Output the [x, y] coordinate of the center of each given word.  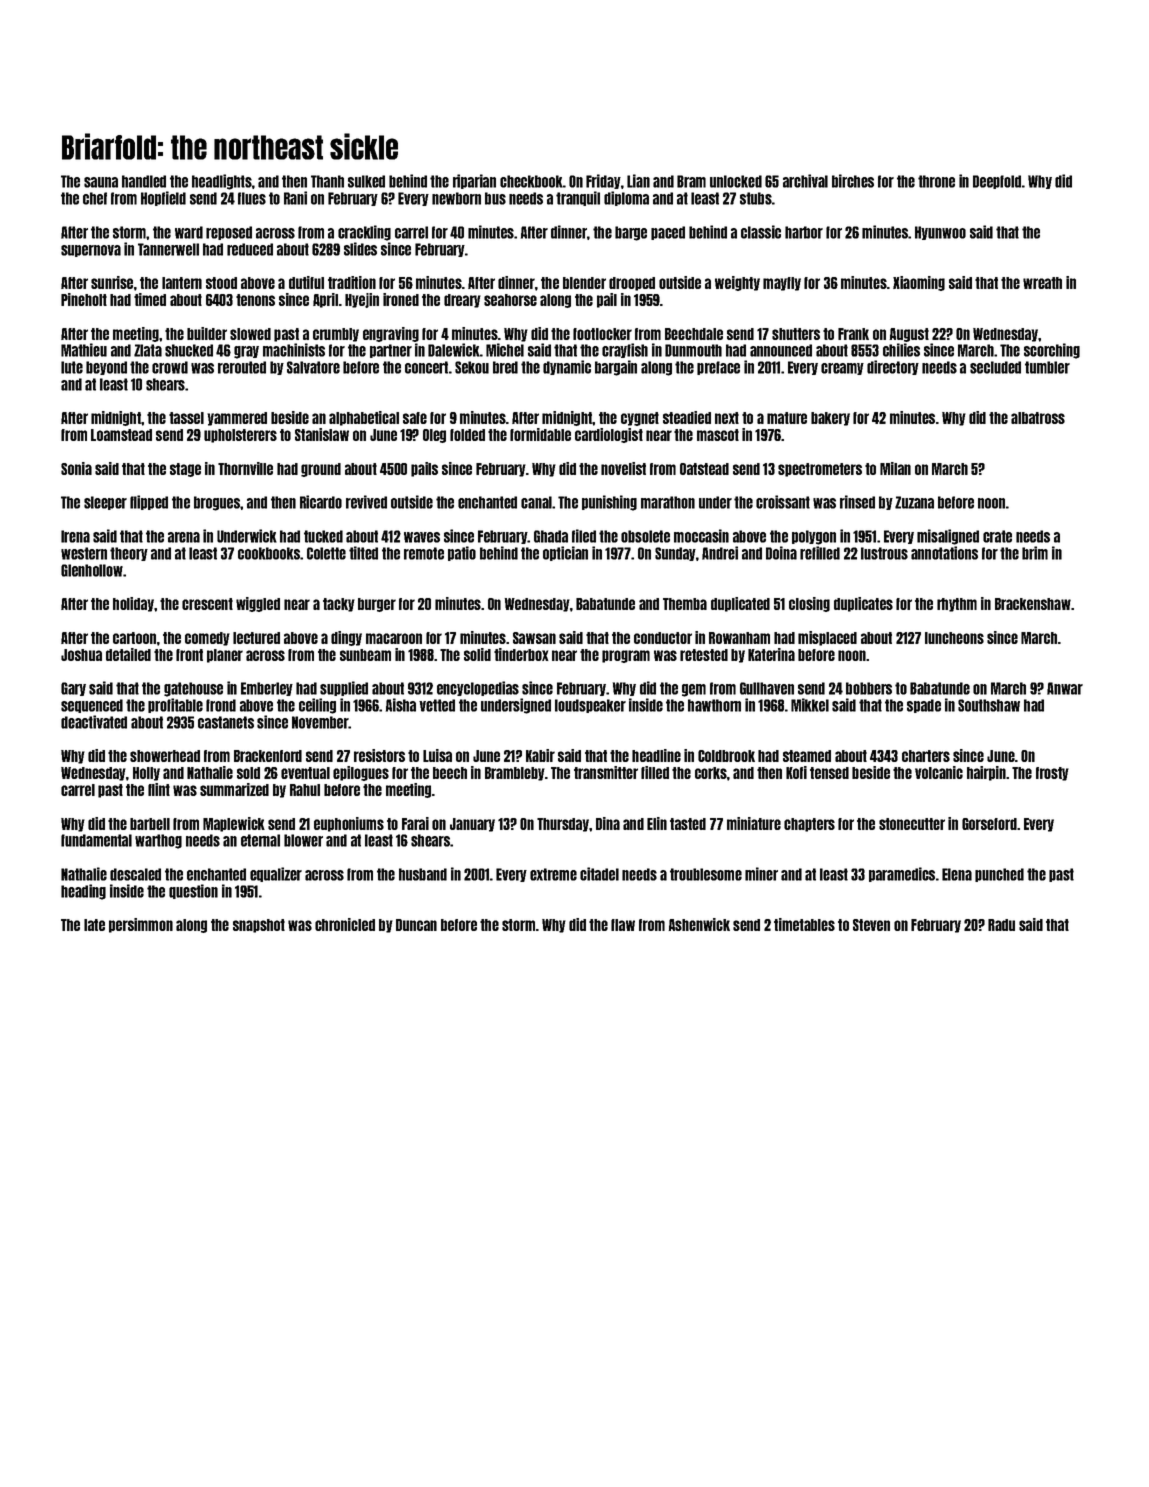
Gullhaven [767, 688]
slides [360, 249]
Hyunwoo [940, 233]
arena [184, 537]
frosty [1052, 774]
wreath [1042, 283]
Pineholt [84, 299]
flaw [623, 925]
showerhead [165, 756]
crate [997, 536]
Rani [295, 198]
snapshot [259, 926]
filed [584, 536]
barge [631, 233]
